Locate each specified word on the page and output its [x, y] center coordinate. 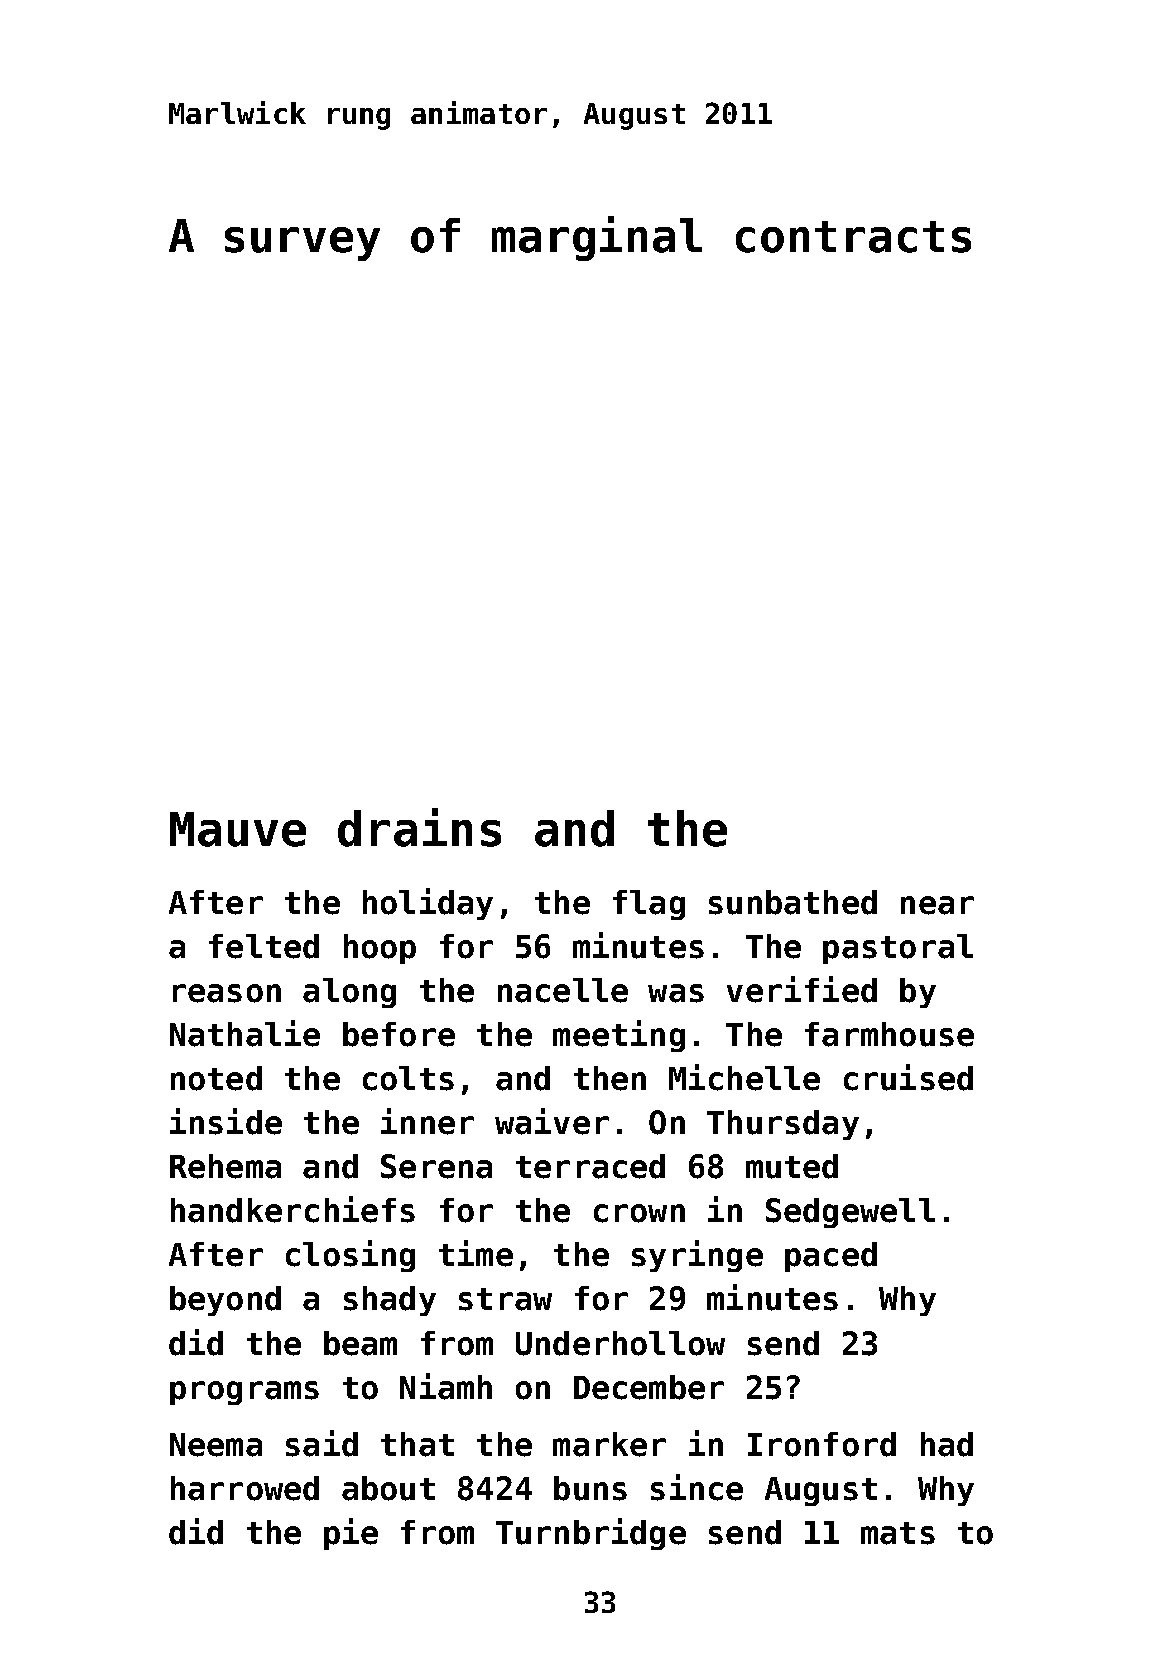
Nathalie [245, 1033]
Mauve [238, 829]
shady [390, 1301]
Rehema [225, 1166]
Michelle [744, 1077]
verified [802, 989]
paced [831, 1257]
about [388, 1488]
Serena [436, 1166]
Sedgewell [850, 1213]
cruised [908, 1077]
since [697, 1487]
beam [360, 1343]
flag [649, 905]
